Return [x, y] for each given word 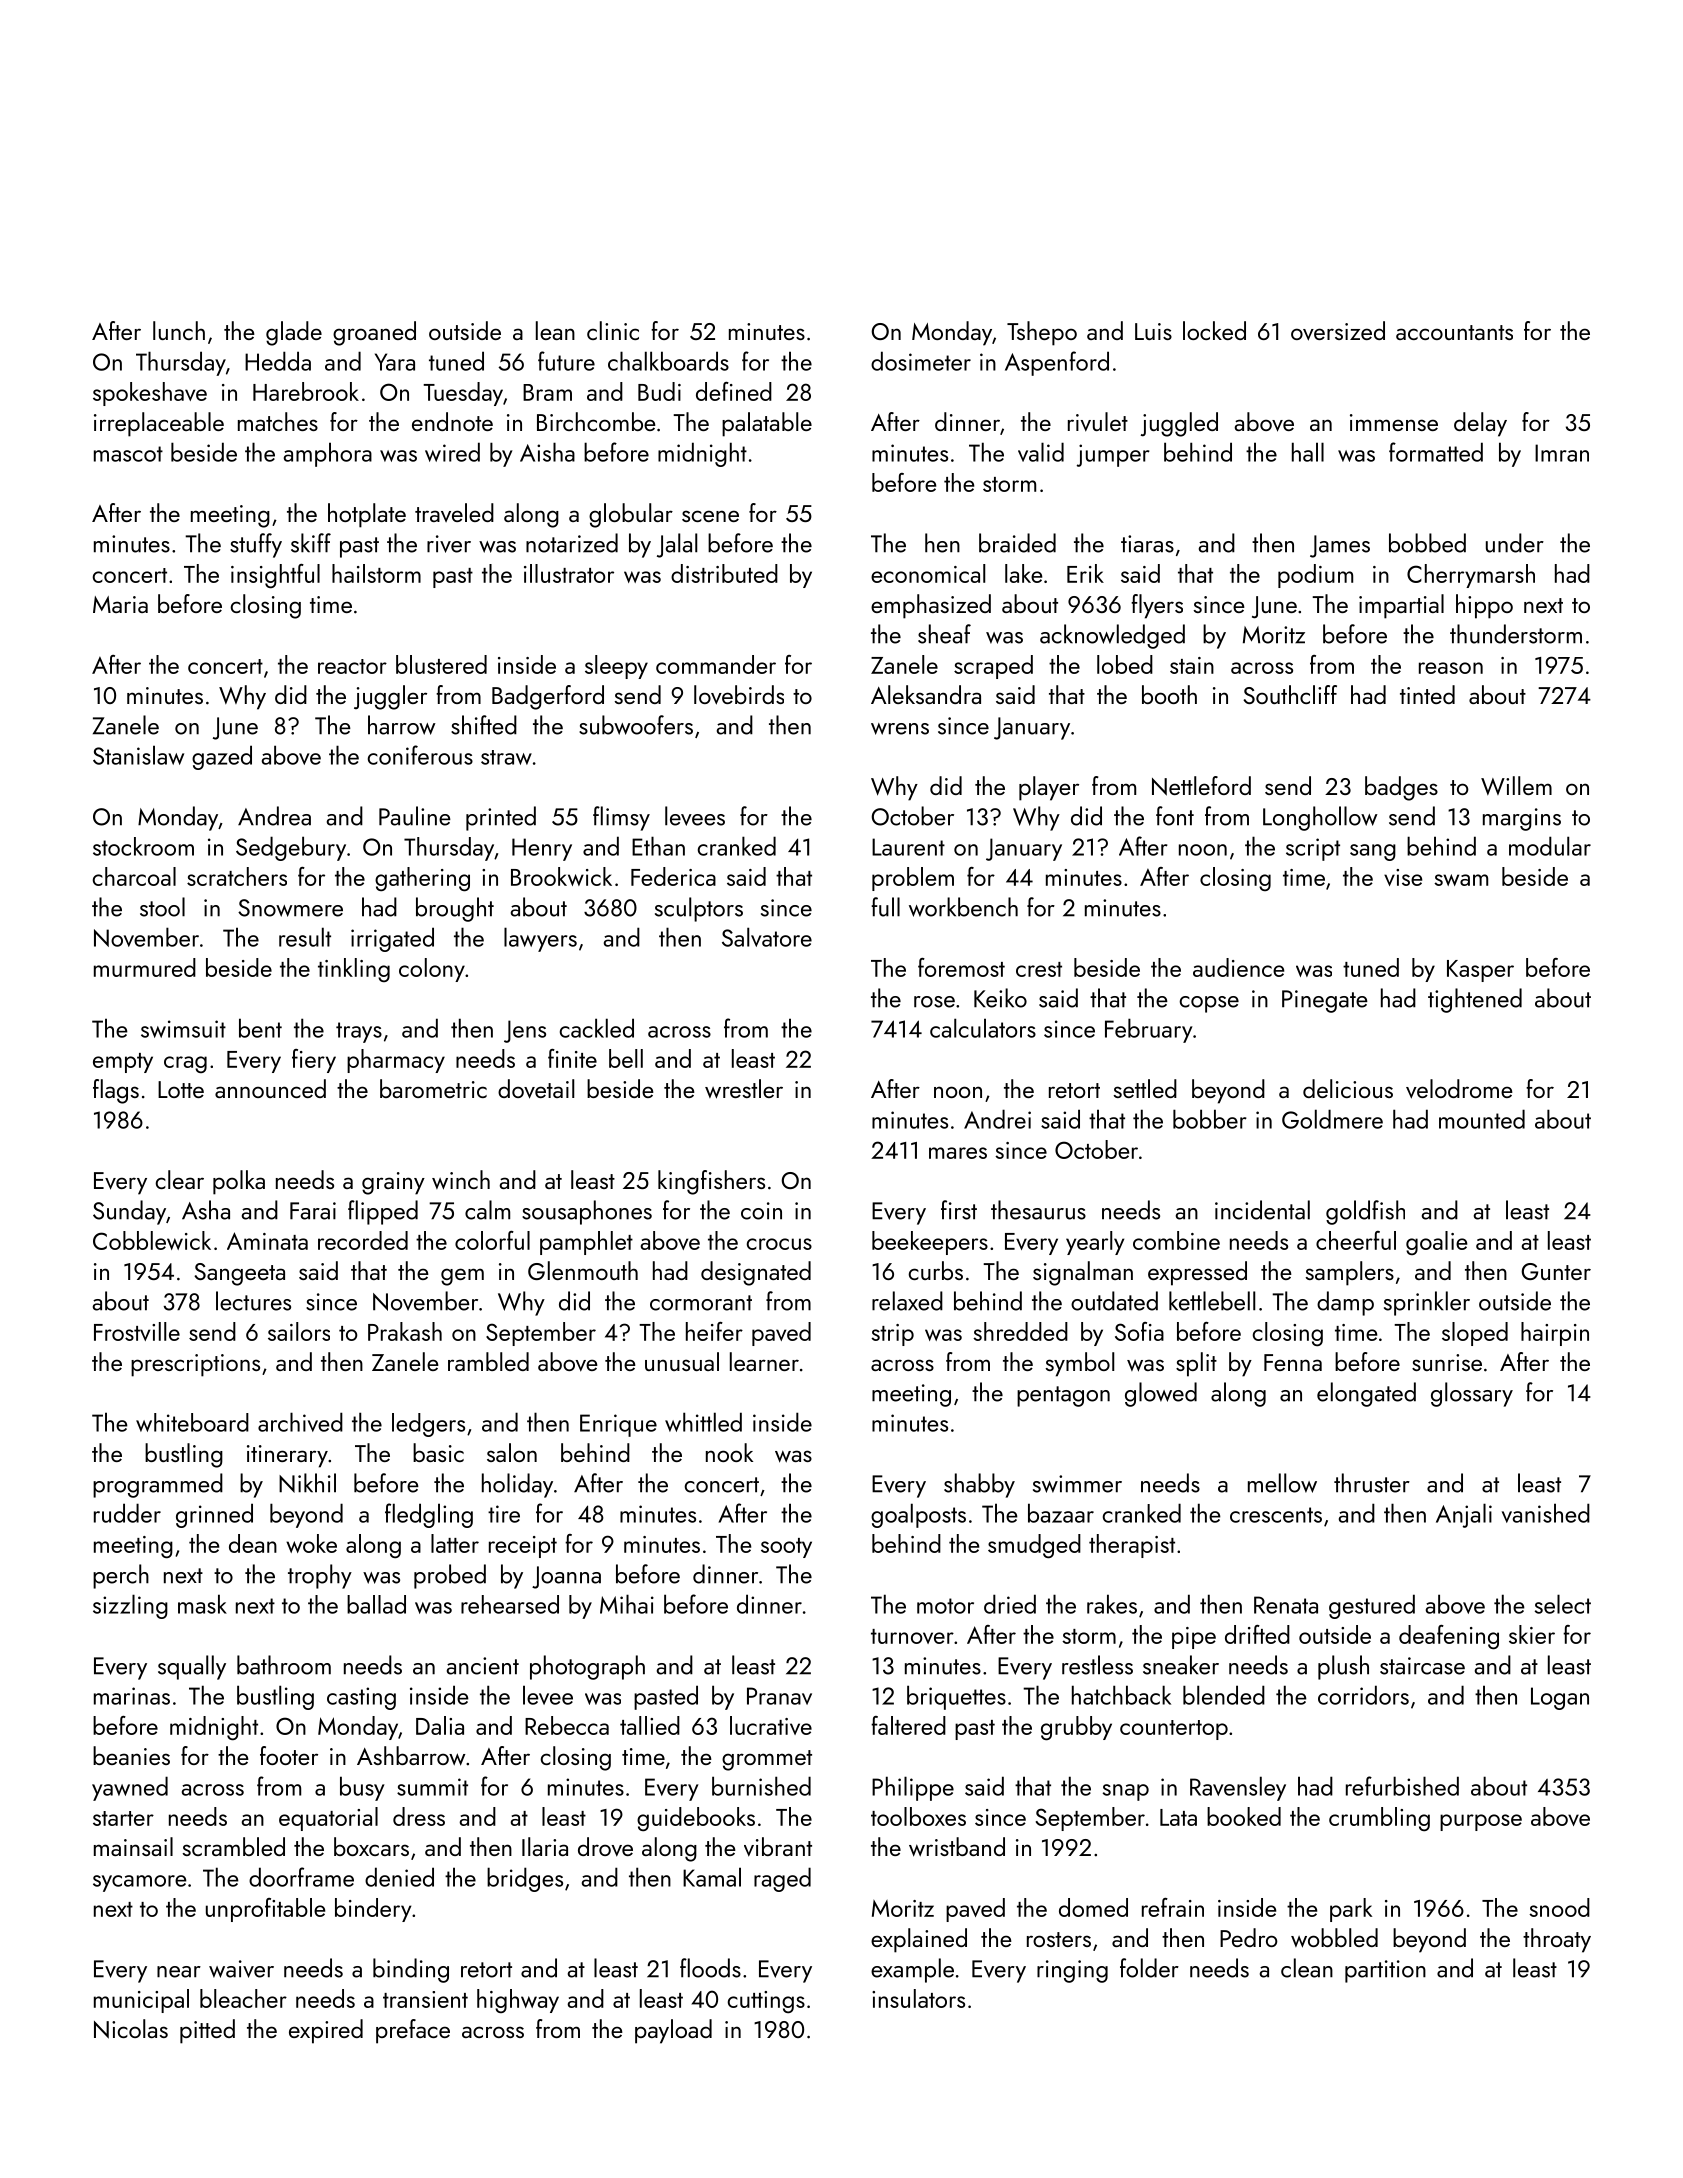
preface [413, 2031]
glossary [1472, 1394]
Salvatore [767, 937]
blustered [441, 664]
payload [673, 2031]
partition [1385, 1971]
